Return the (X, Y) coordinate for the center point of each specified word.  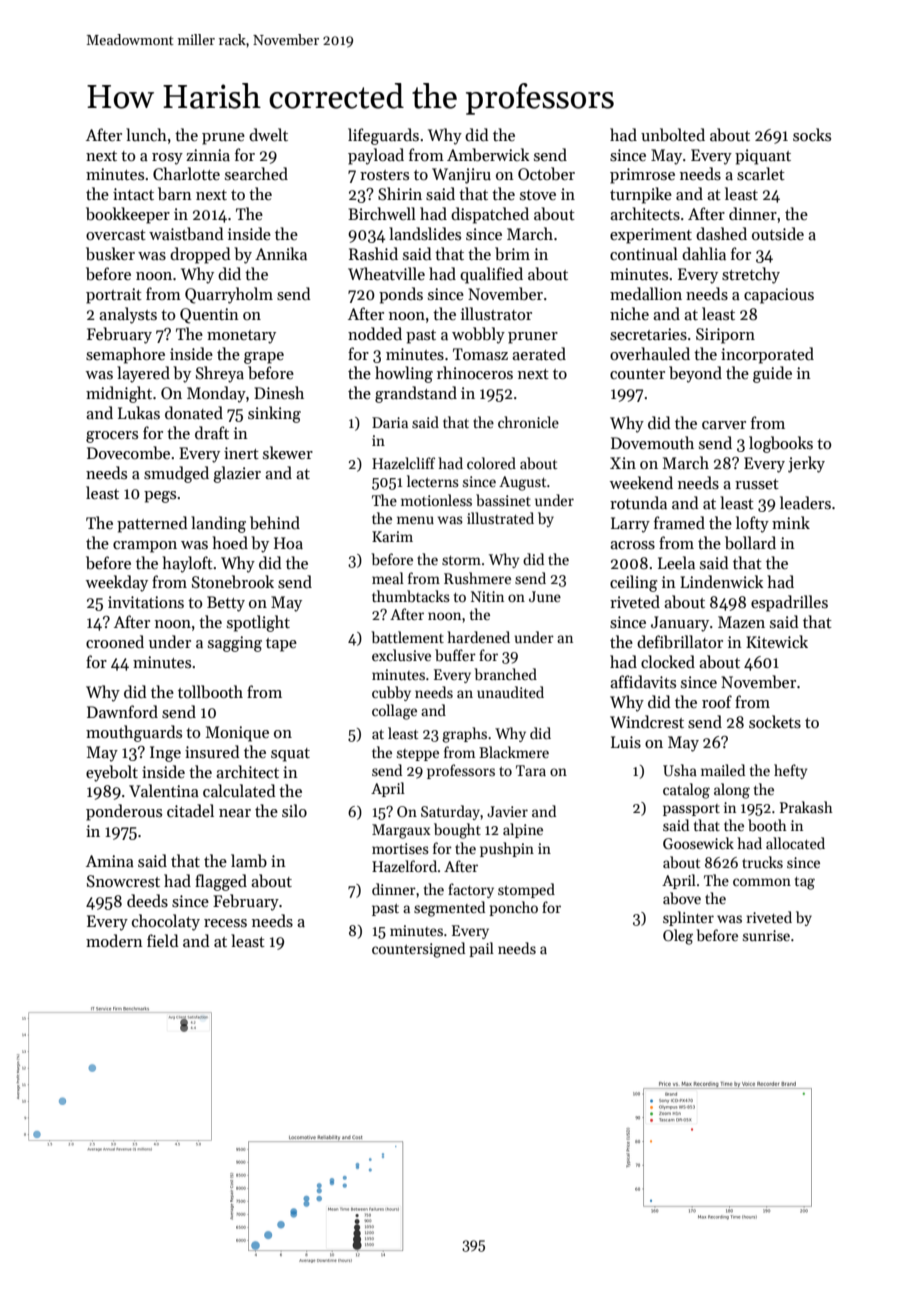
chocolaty (166, 922)
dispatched (490, 215)
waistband (186, 233)
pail (481, 949)
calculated (239, 790)
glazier (237, 474)
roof (717, 701)
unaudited (510, 692)
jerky (806, 464)
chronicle (528, 422)
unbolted (673, 134)
